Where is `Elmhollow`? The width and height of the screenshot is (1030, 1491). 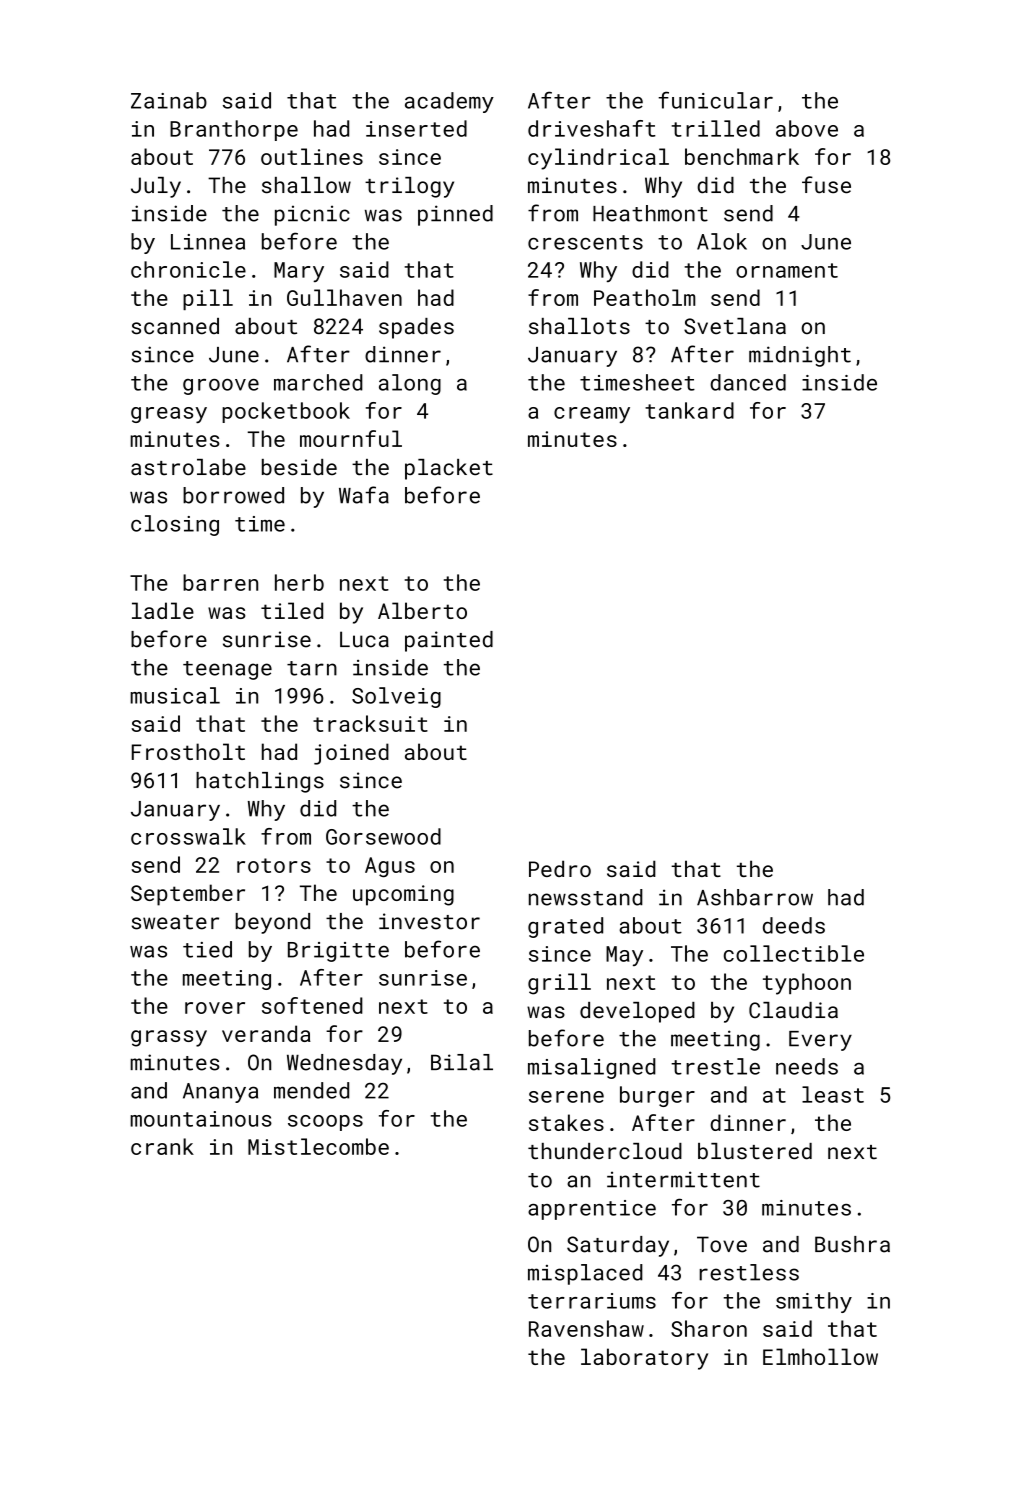
Elmhollow is located at coordinates (820, 1356).
